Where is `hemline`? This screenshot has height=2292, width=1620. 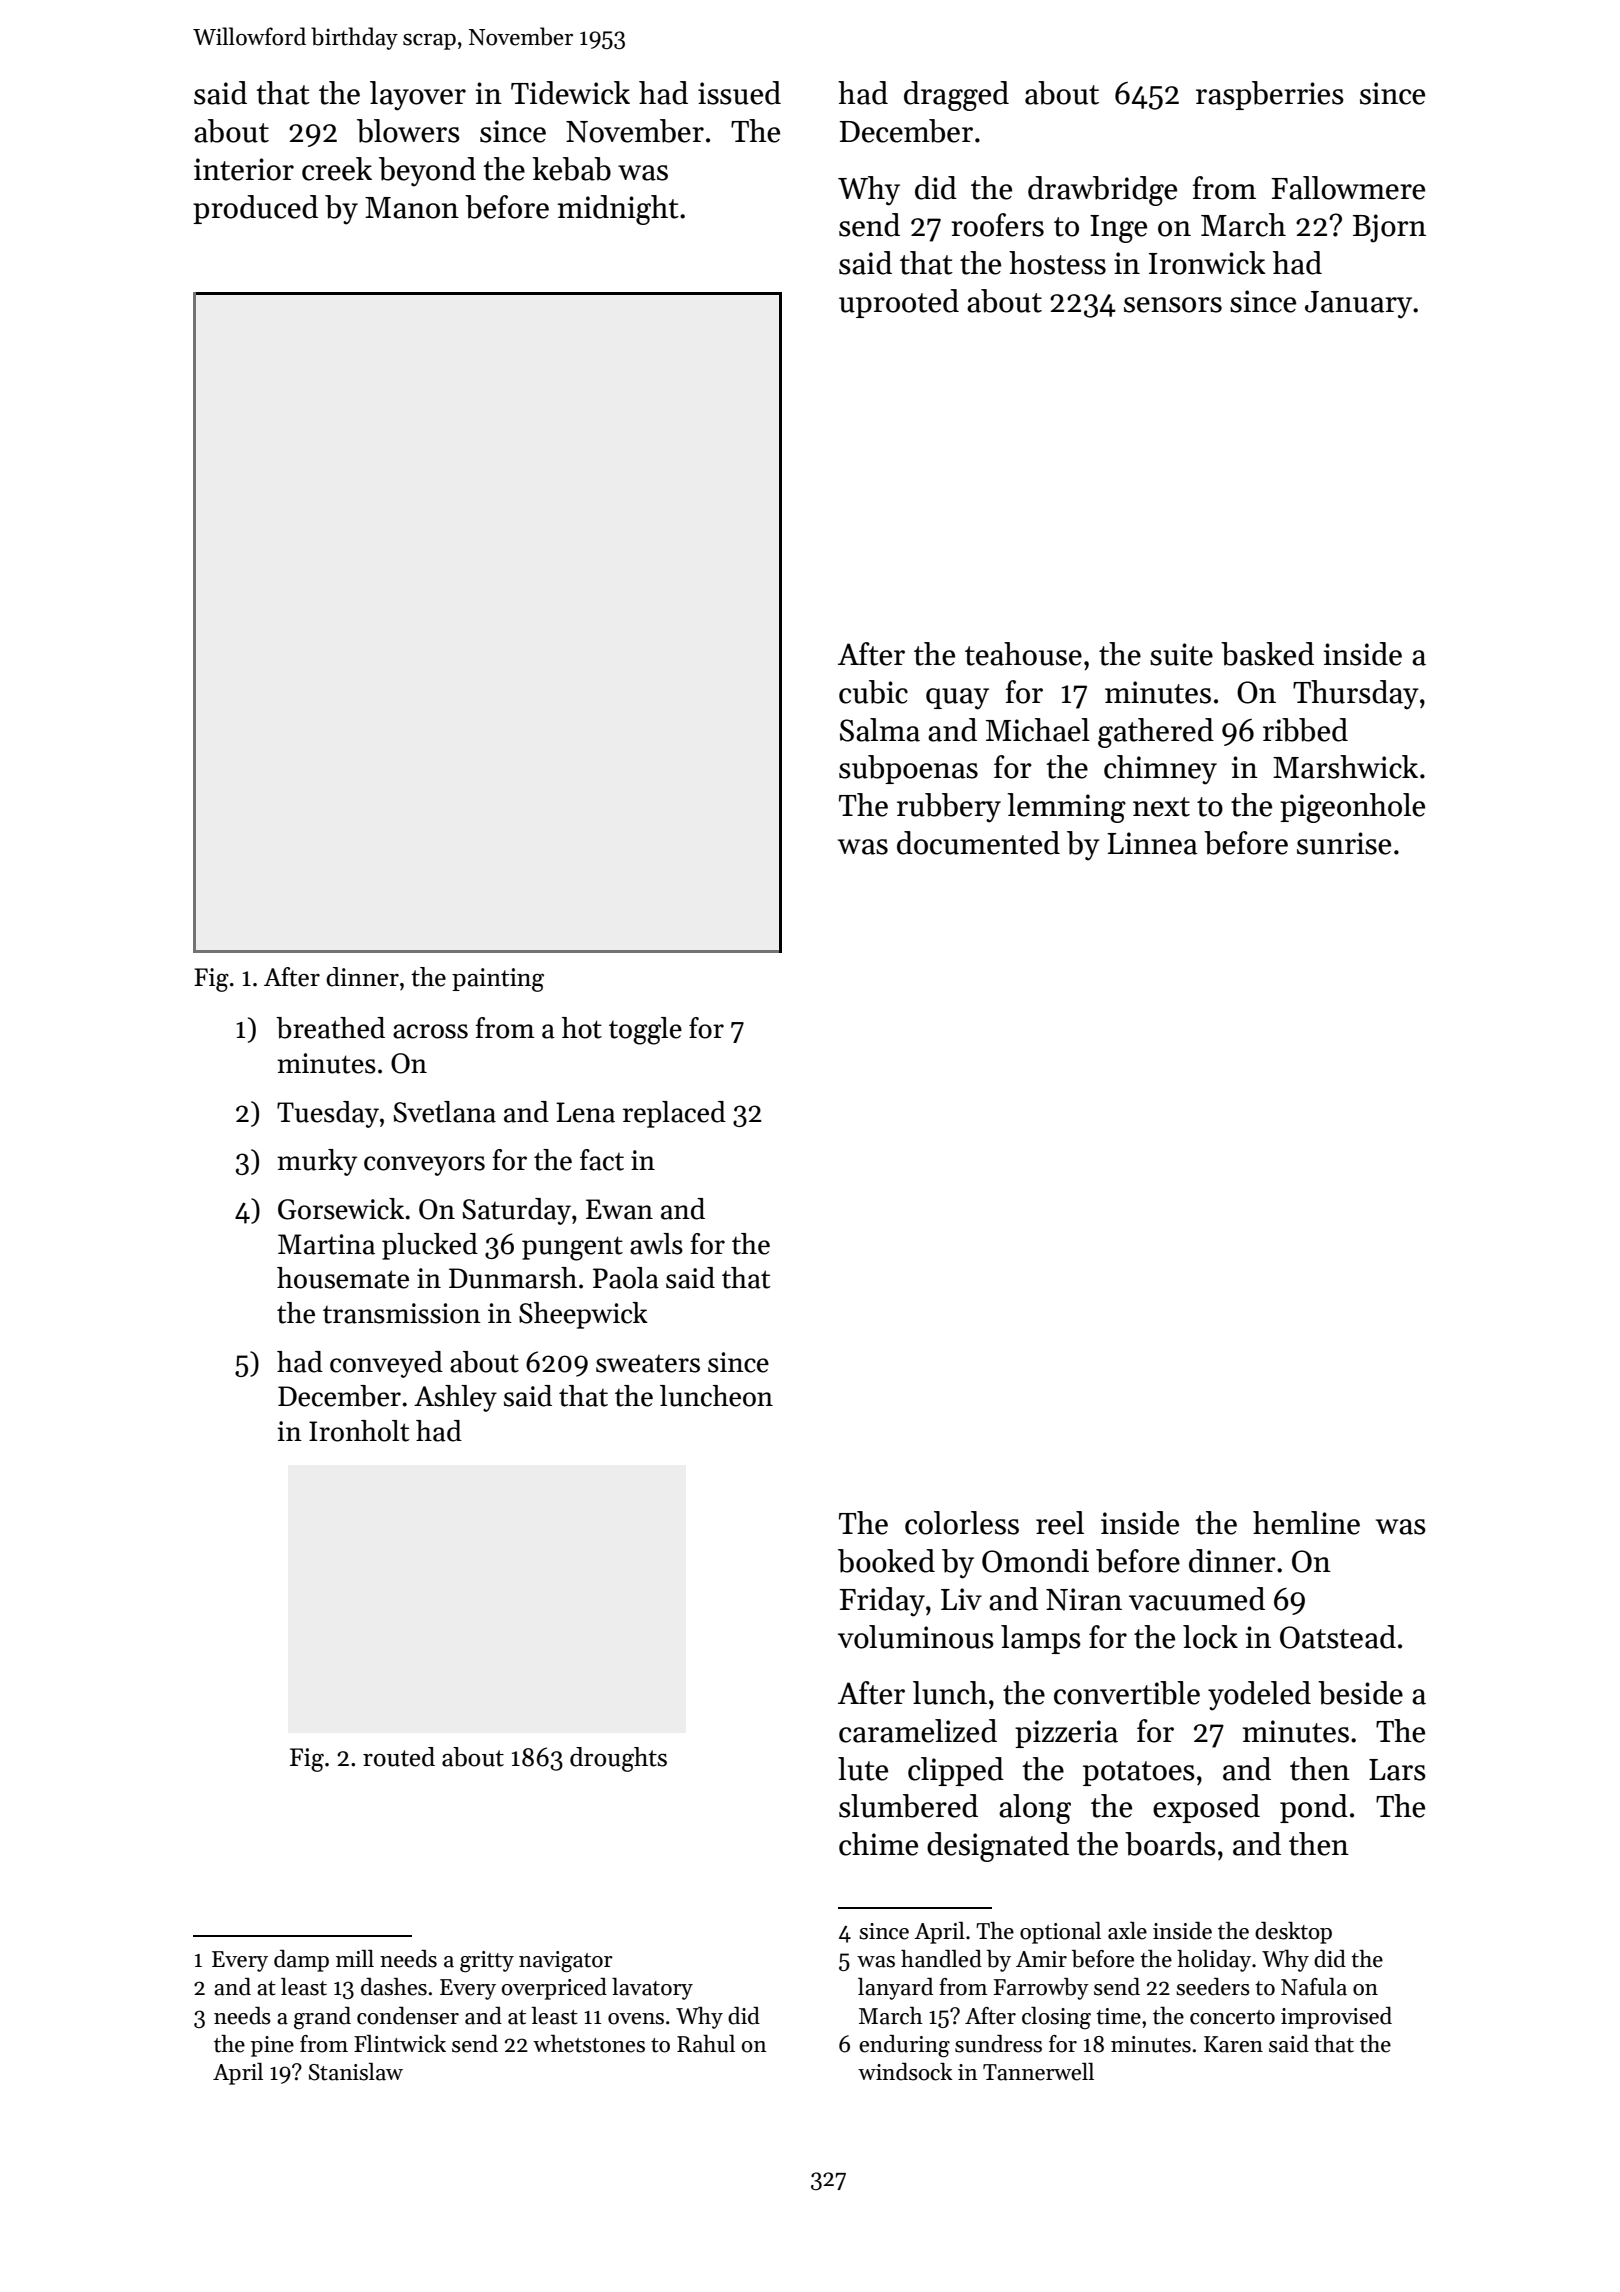
hemline is located at coordinates (1306, 1523).
